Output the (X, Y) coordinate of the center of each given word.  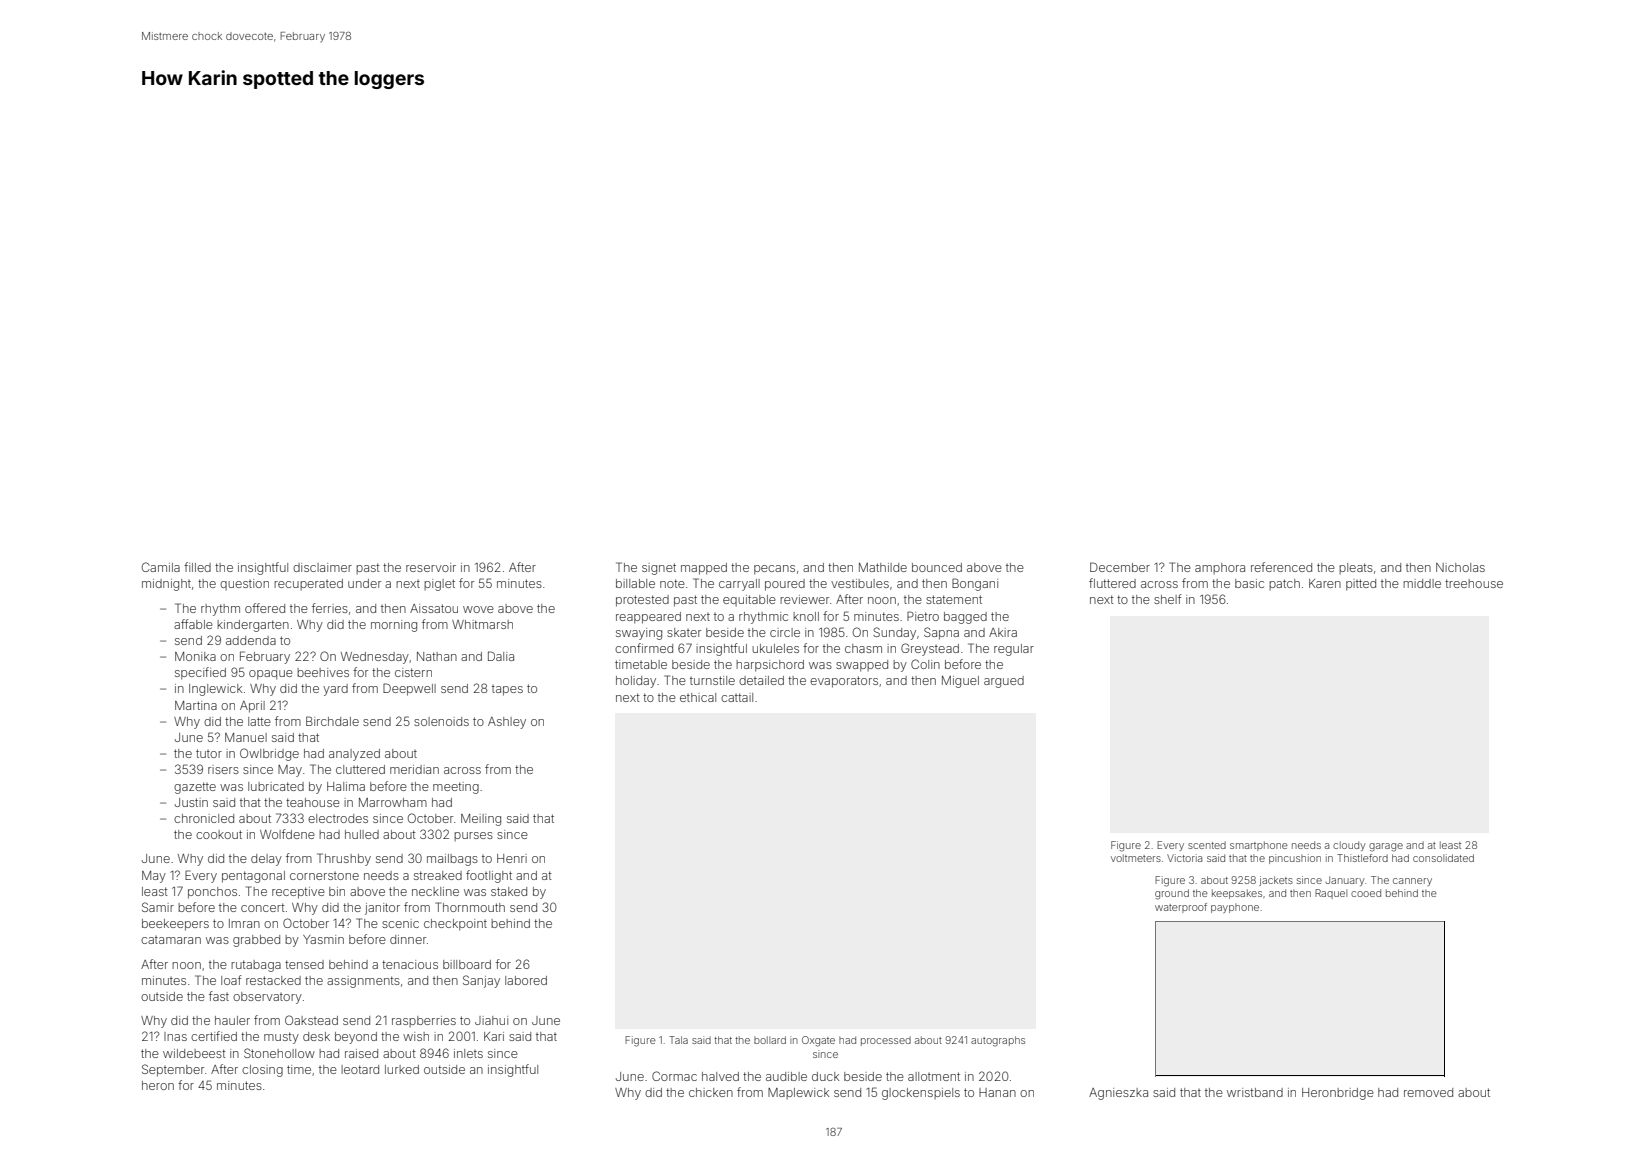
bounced (937, 567)
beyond (356, 1038)
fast (219, 996)
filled (197, 567)
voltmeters (1136, 858)
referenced (1281, 567)
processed (886, 1041)
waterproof (1181, 908)
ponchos (212, 893)
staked (509, 891)
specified (200, 673)
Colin (925, 664)
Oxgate (818, 1041)
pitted (1361, 585)
